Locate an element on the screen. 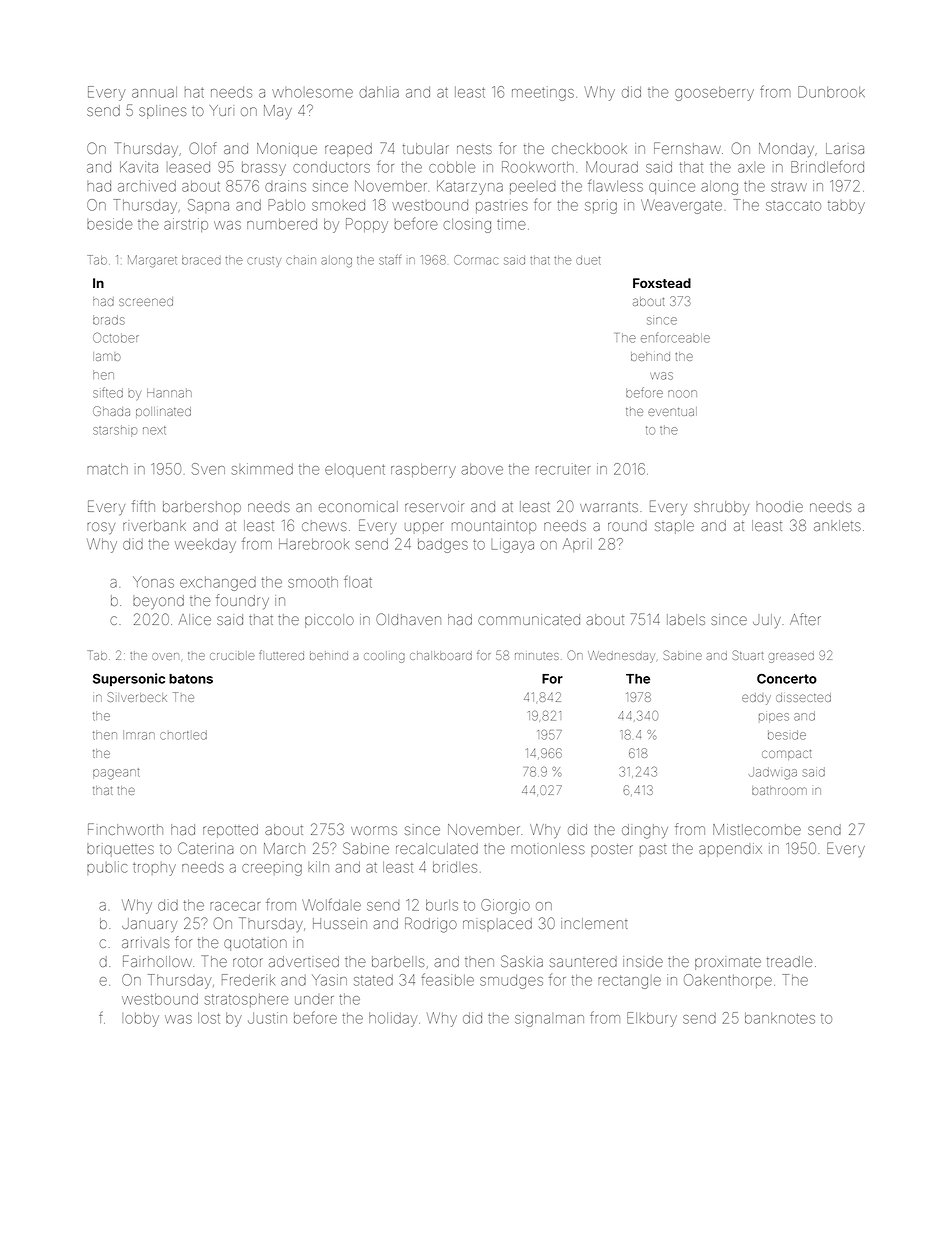  dahlia is located at coordinates (379, 92).
